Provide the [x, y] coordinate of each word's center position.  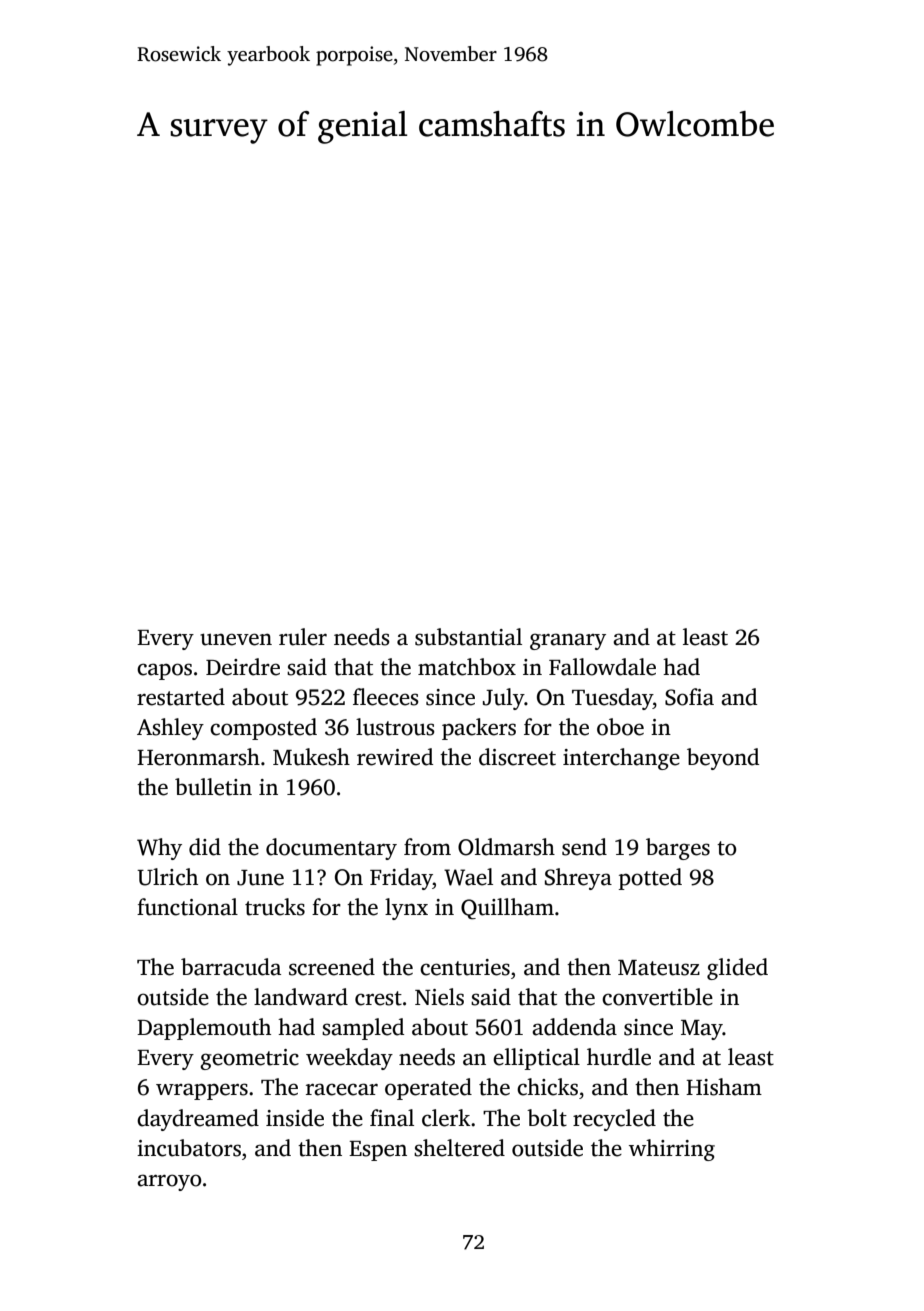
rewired [395, 757]
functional [187, 907]
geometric [249, 1059]
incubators [189, 1148]
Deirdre [243, 667]
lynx [406, 909]
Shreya [578, 879]
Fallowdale [602, 667]
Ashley [170, 729]
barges [678, 849]
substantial [468, 637]
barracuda [231, 967]
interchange [621, 759]
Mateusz [659, 968]
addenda [574, 1027]
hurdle [619, 1057]
